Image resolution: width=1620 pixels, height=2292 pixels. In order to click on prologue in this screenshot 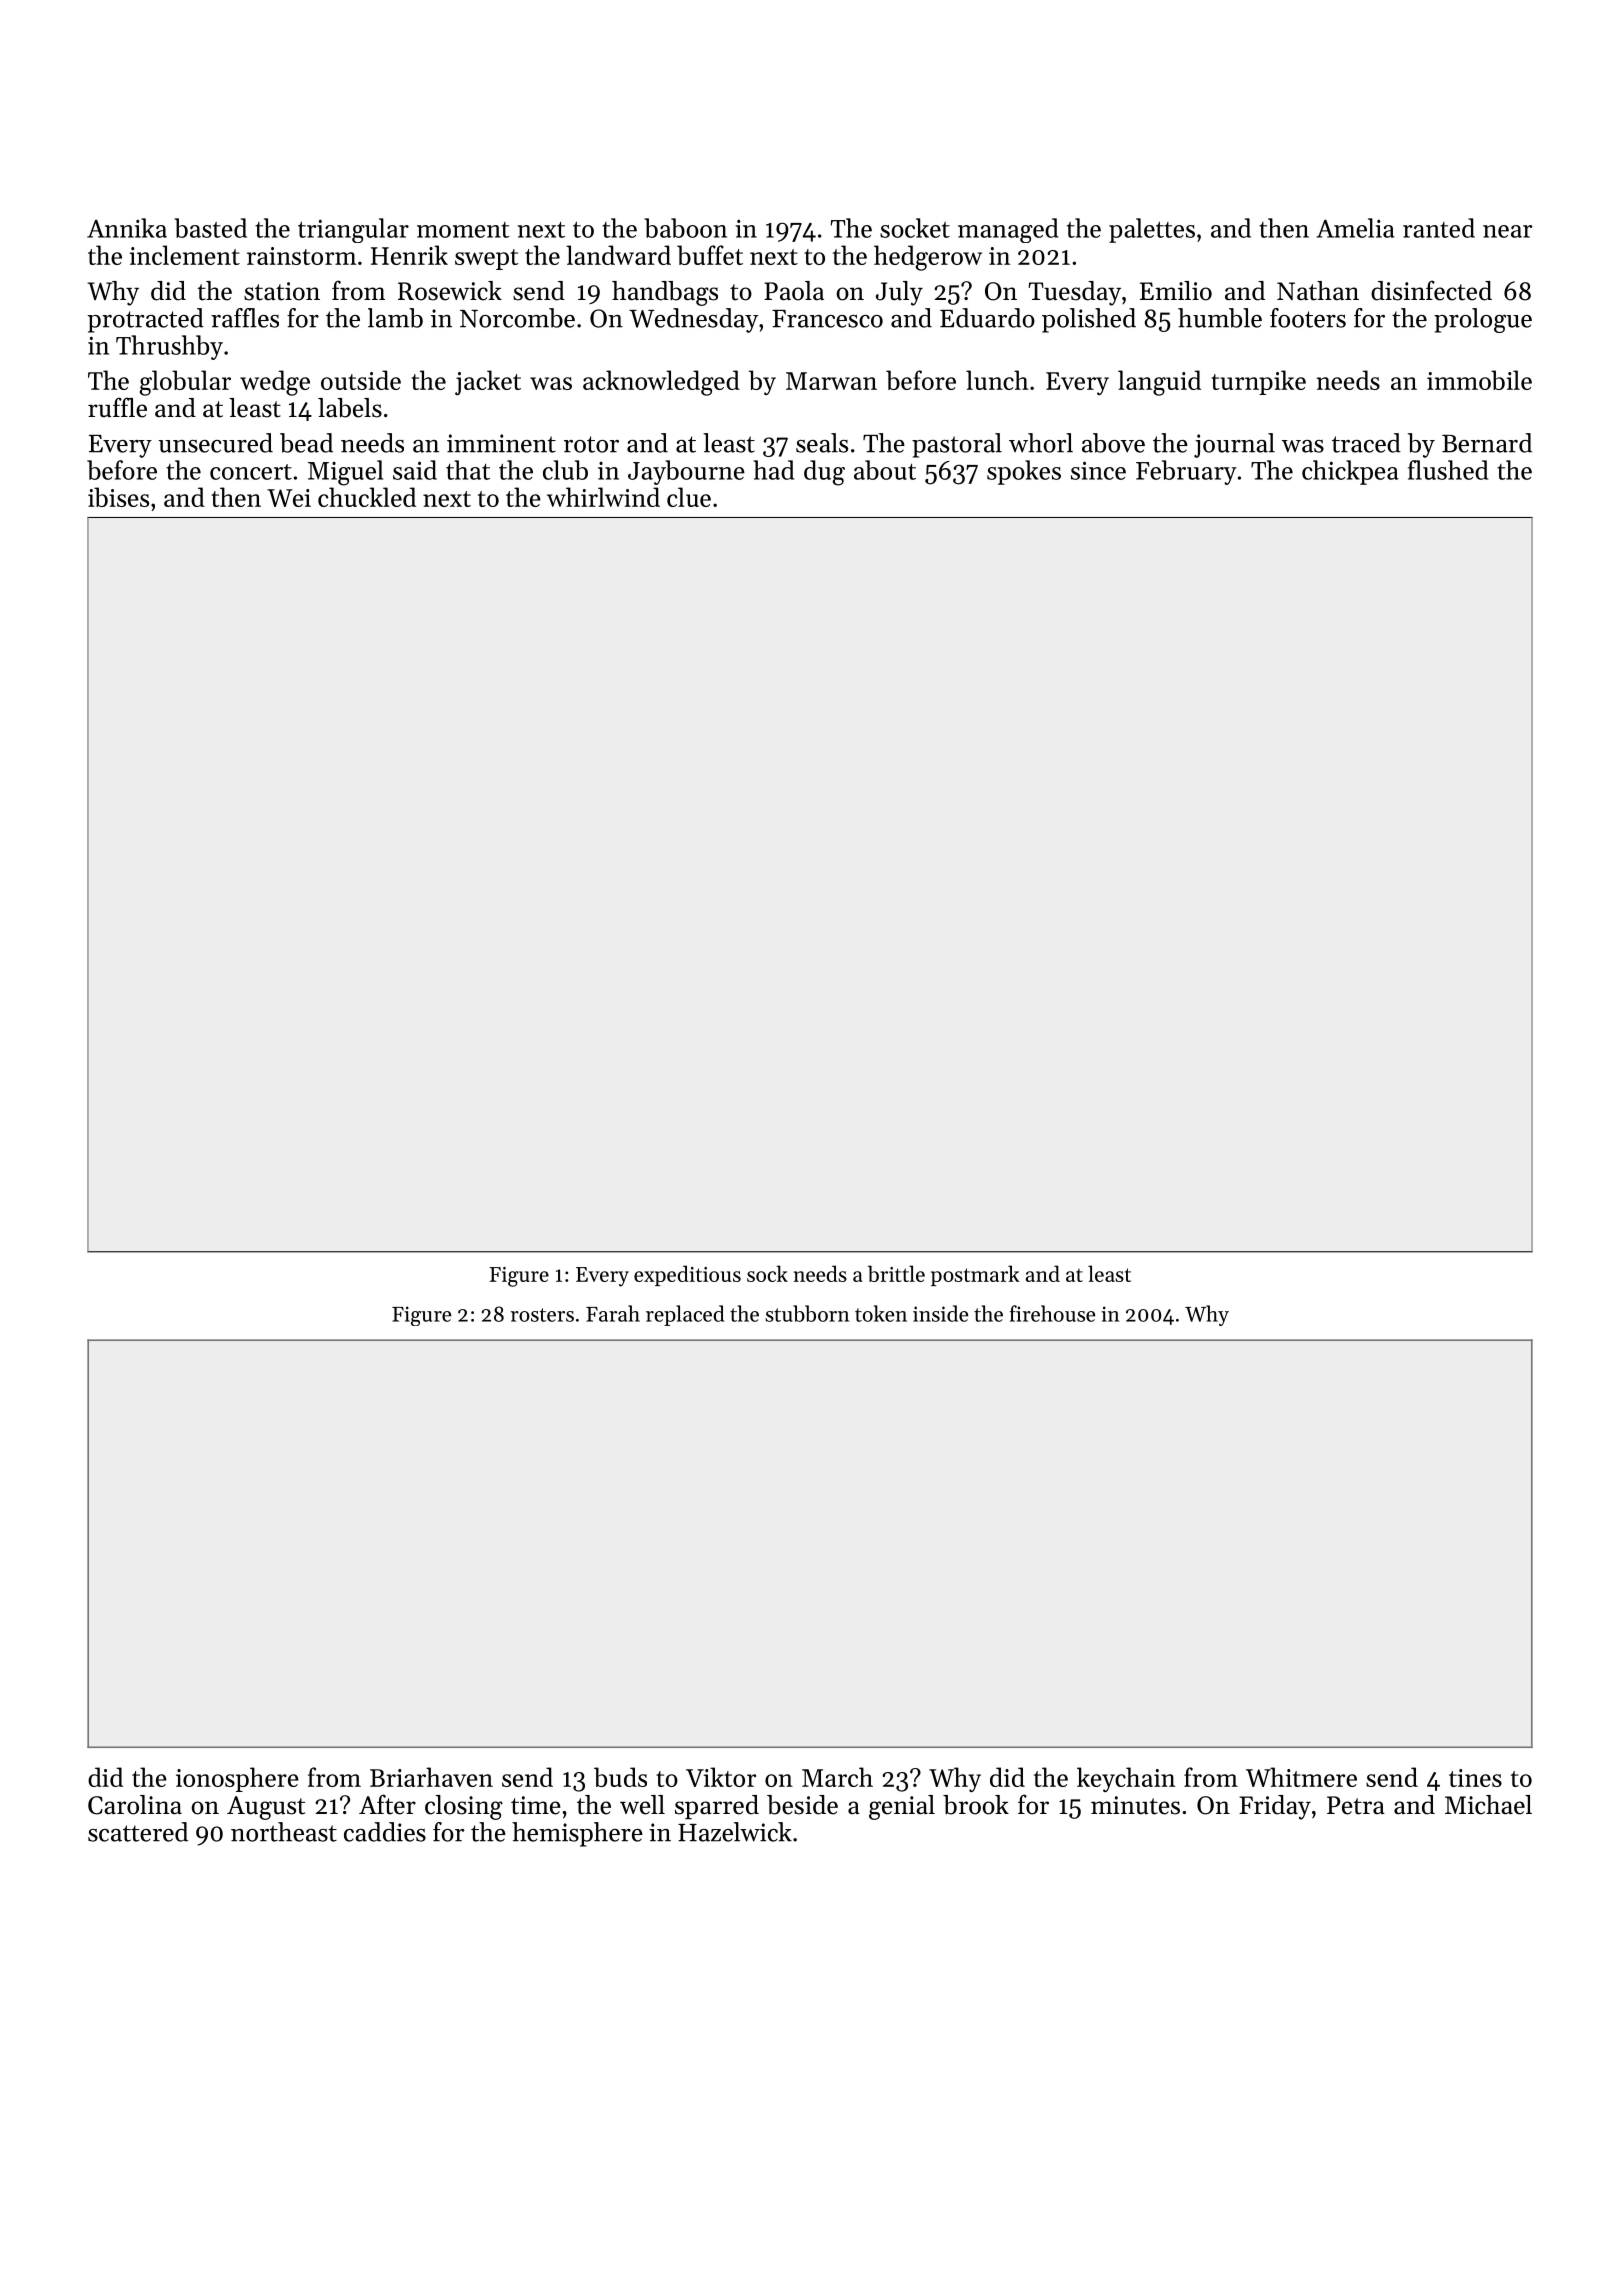, I will do `click(1483, 320)`.
